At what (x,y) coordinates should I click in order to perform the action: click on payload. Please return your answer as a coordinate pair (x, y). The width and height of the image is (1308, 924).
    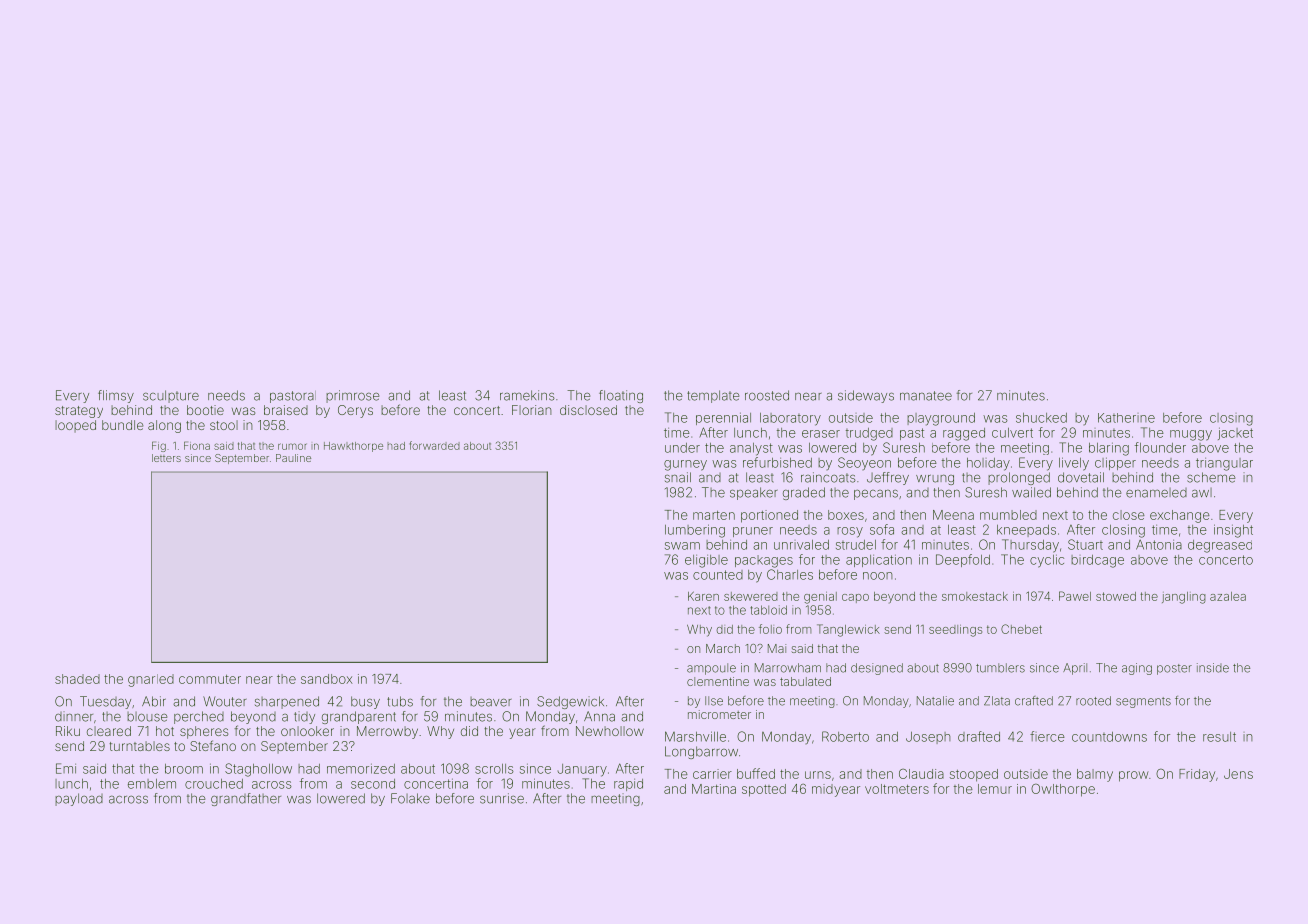
    Looking at the image, I should click on (79, 799).
